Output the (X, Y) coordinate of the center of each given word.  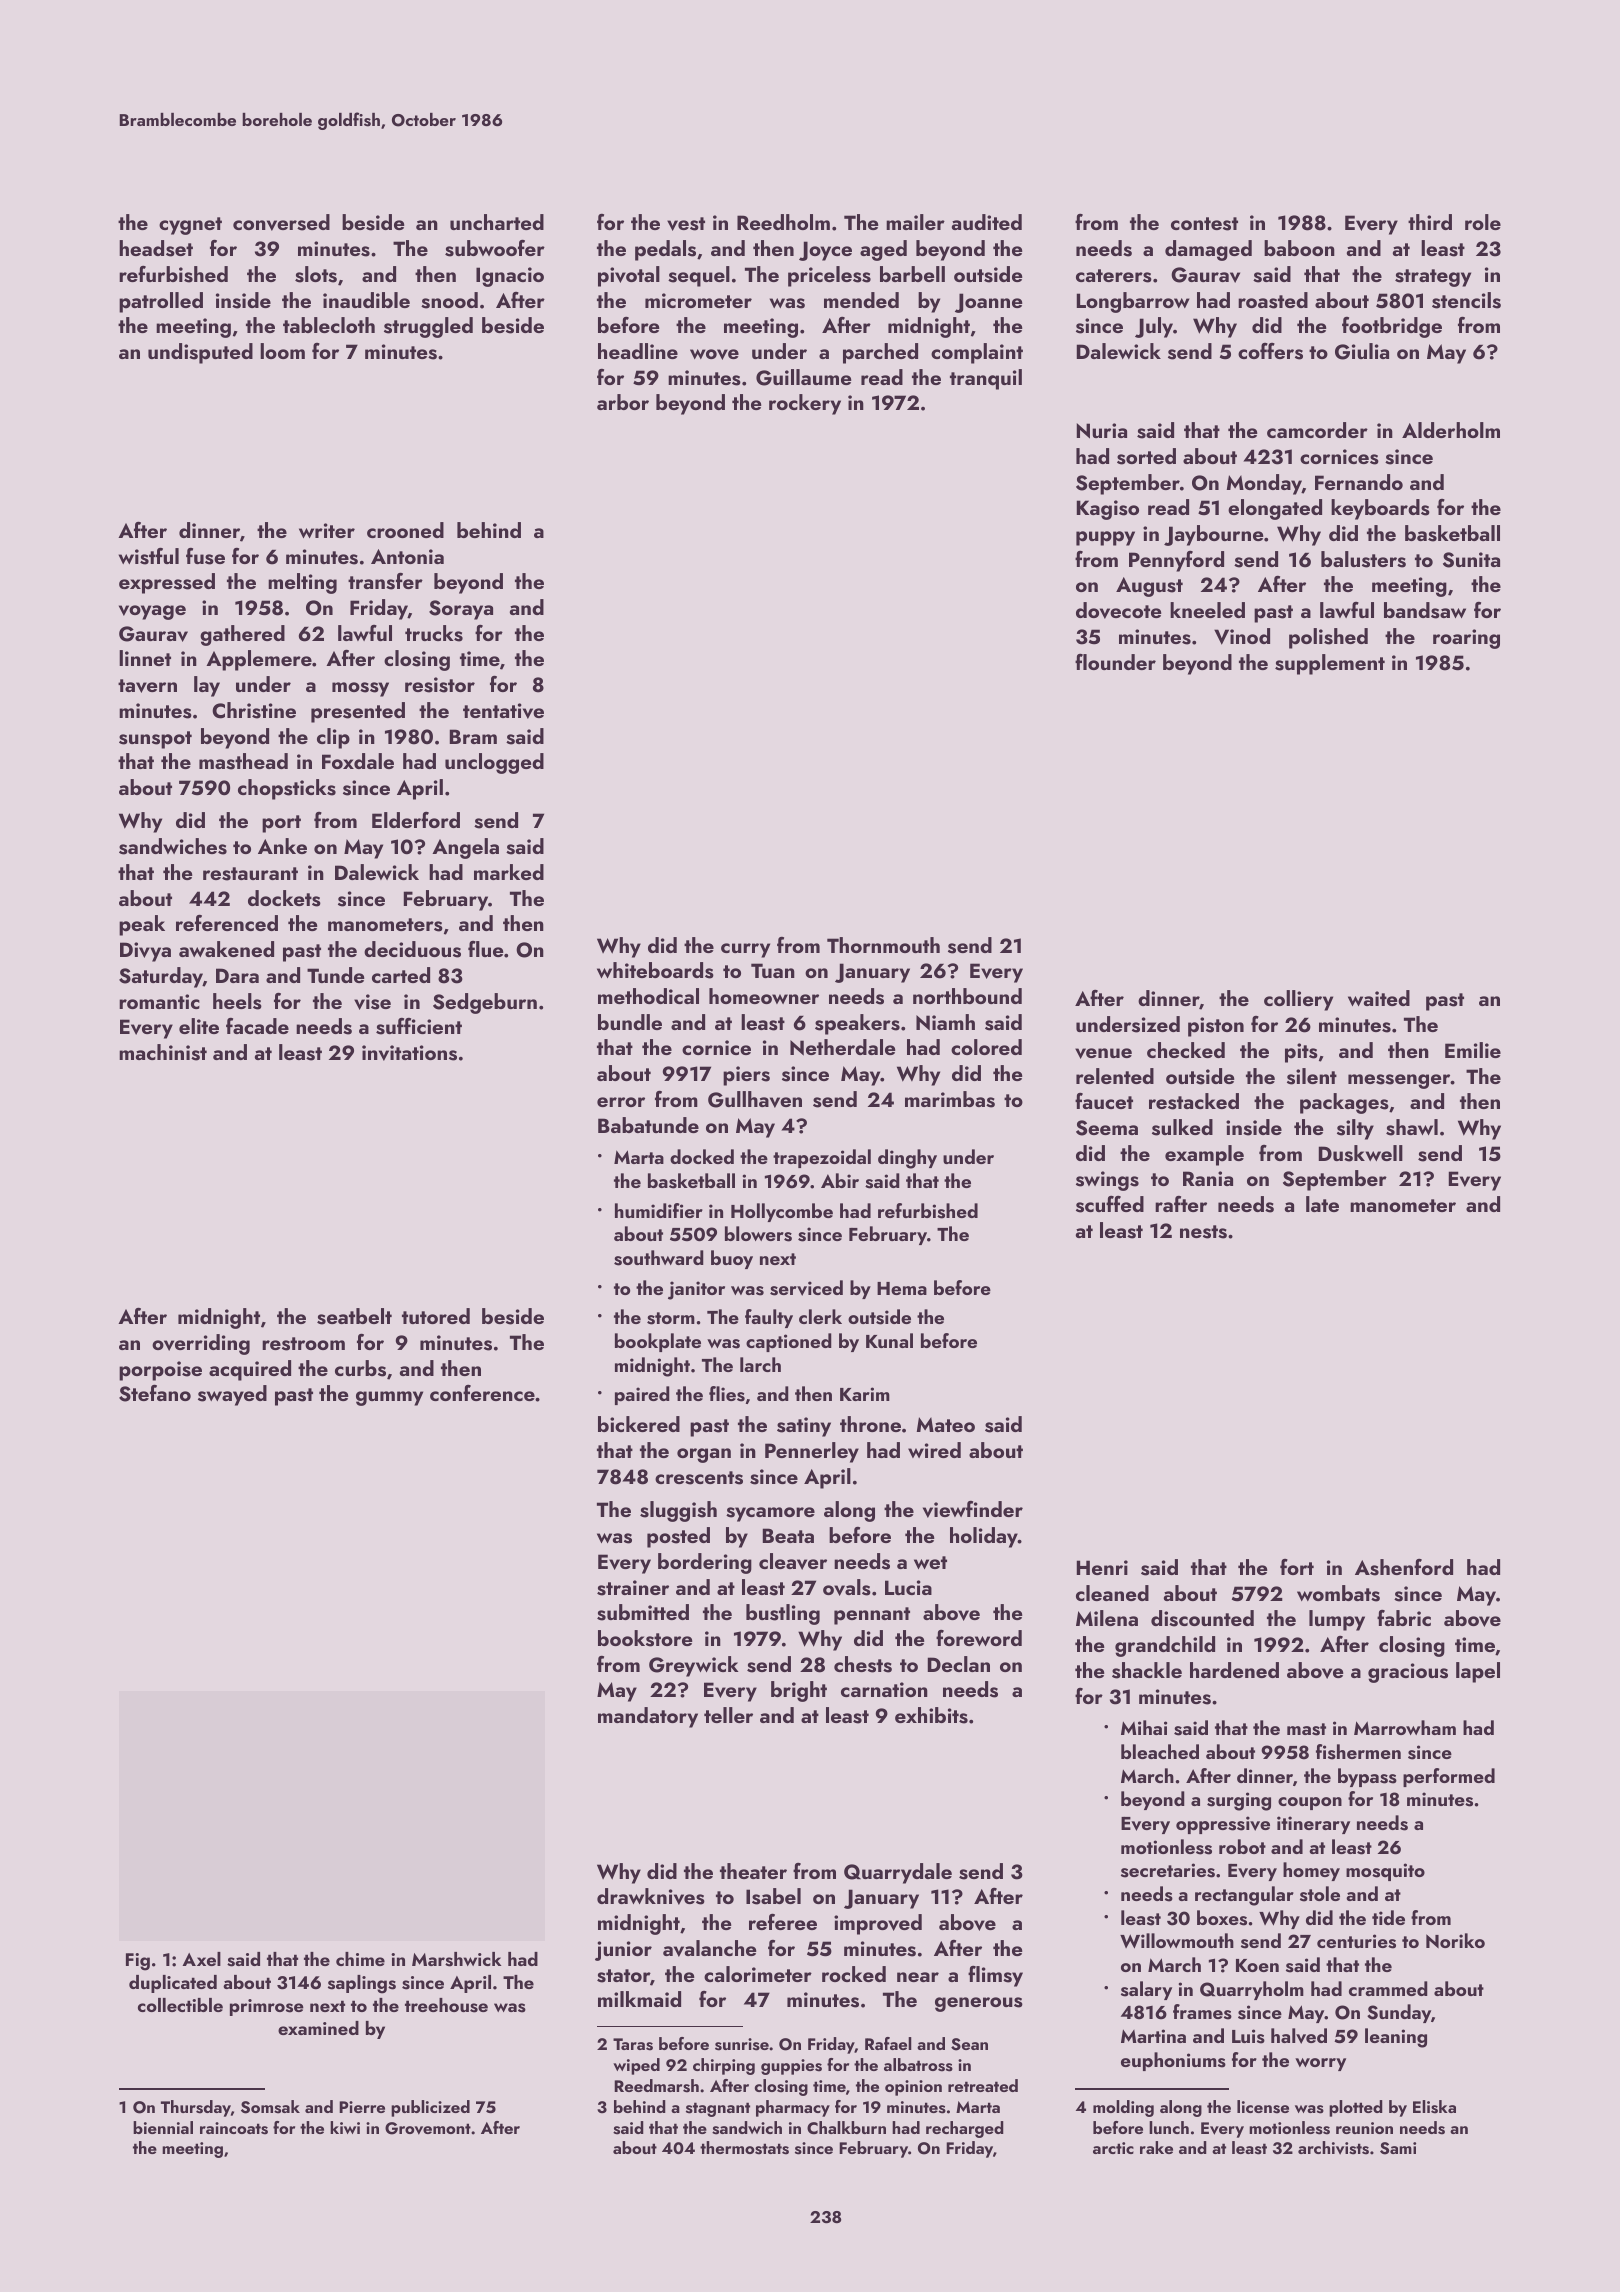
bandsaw (1425, 610)
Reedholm (783, 222)
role (1483, 222)
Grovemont (428, 2128)
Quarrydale (898, 1873)
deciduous (412, 949)
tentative (503, 711)
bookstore (645, 1638)
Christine (254, 710)
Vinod (1242, 636)
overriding (201, 1344)
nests (1203, 1232)
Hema (902, 1288)
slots (316, 274)
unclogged (494, 763)
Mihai (1144, 1727)
